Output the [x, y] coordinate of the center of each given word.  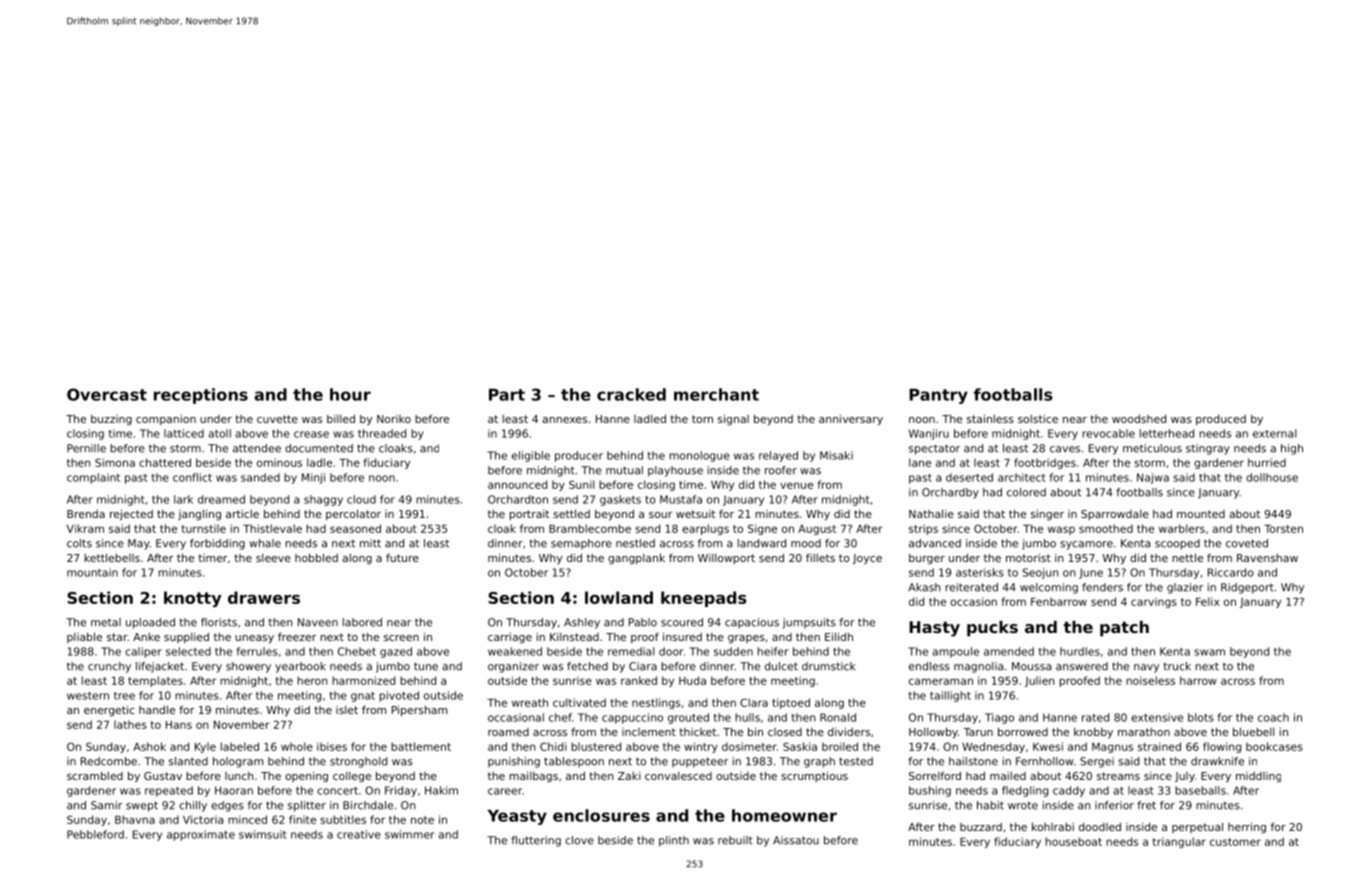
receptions [201, 396]
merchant [716, 394]
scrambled [95, 775]
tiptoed [791, 703]
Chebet [357, 651]
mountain [92, 572]
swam [1209, 652]
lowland [619, 597]
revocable [1108, 433]
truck [1177, 666]
